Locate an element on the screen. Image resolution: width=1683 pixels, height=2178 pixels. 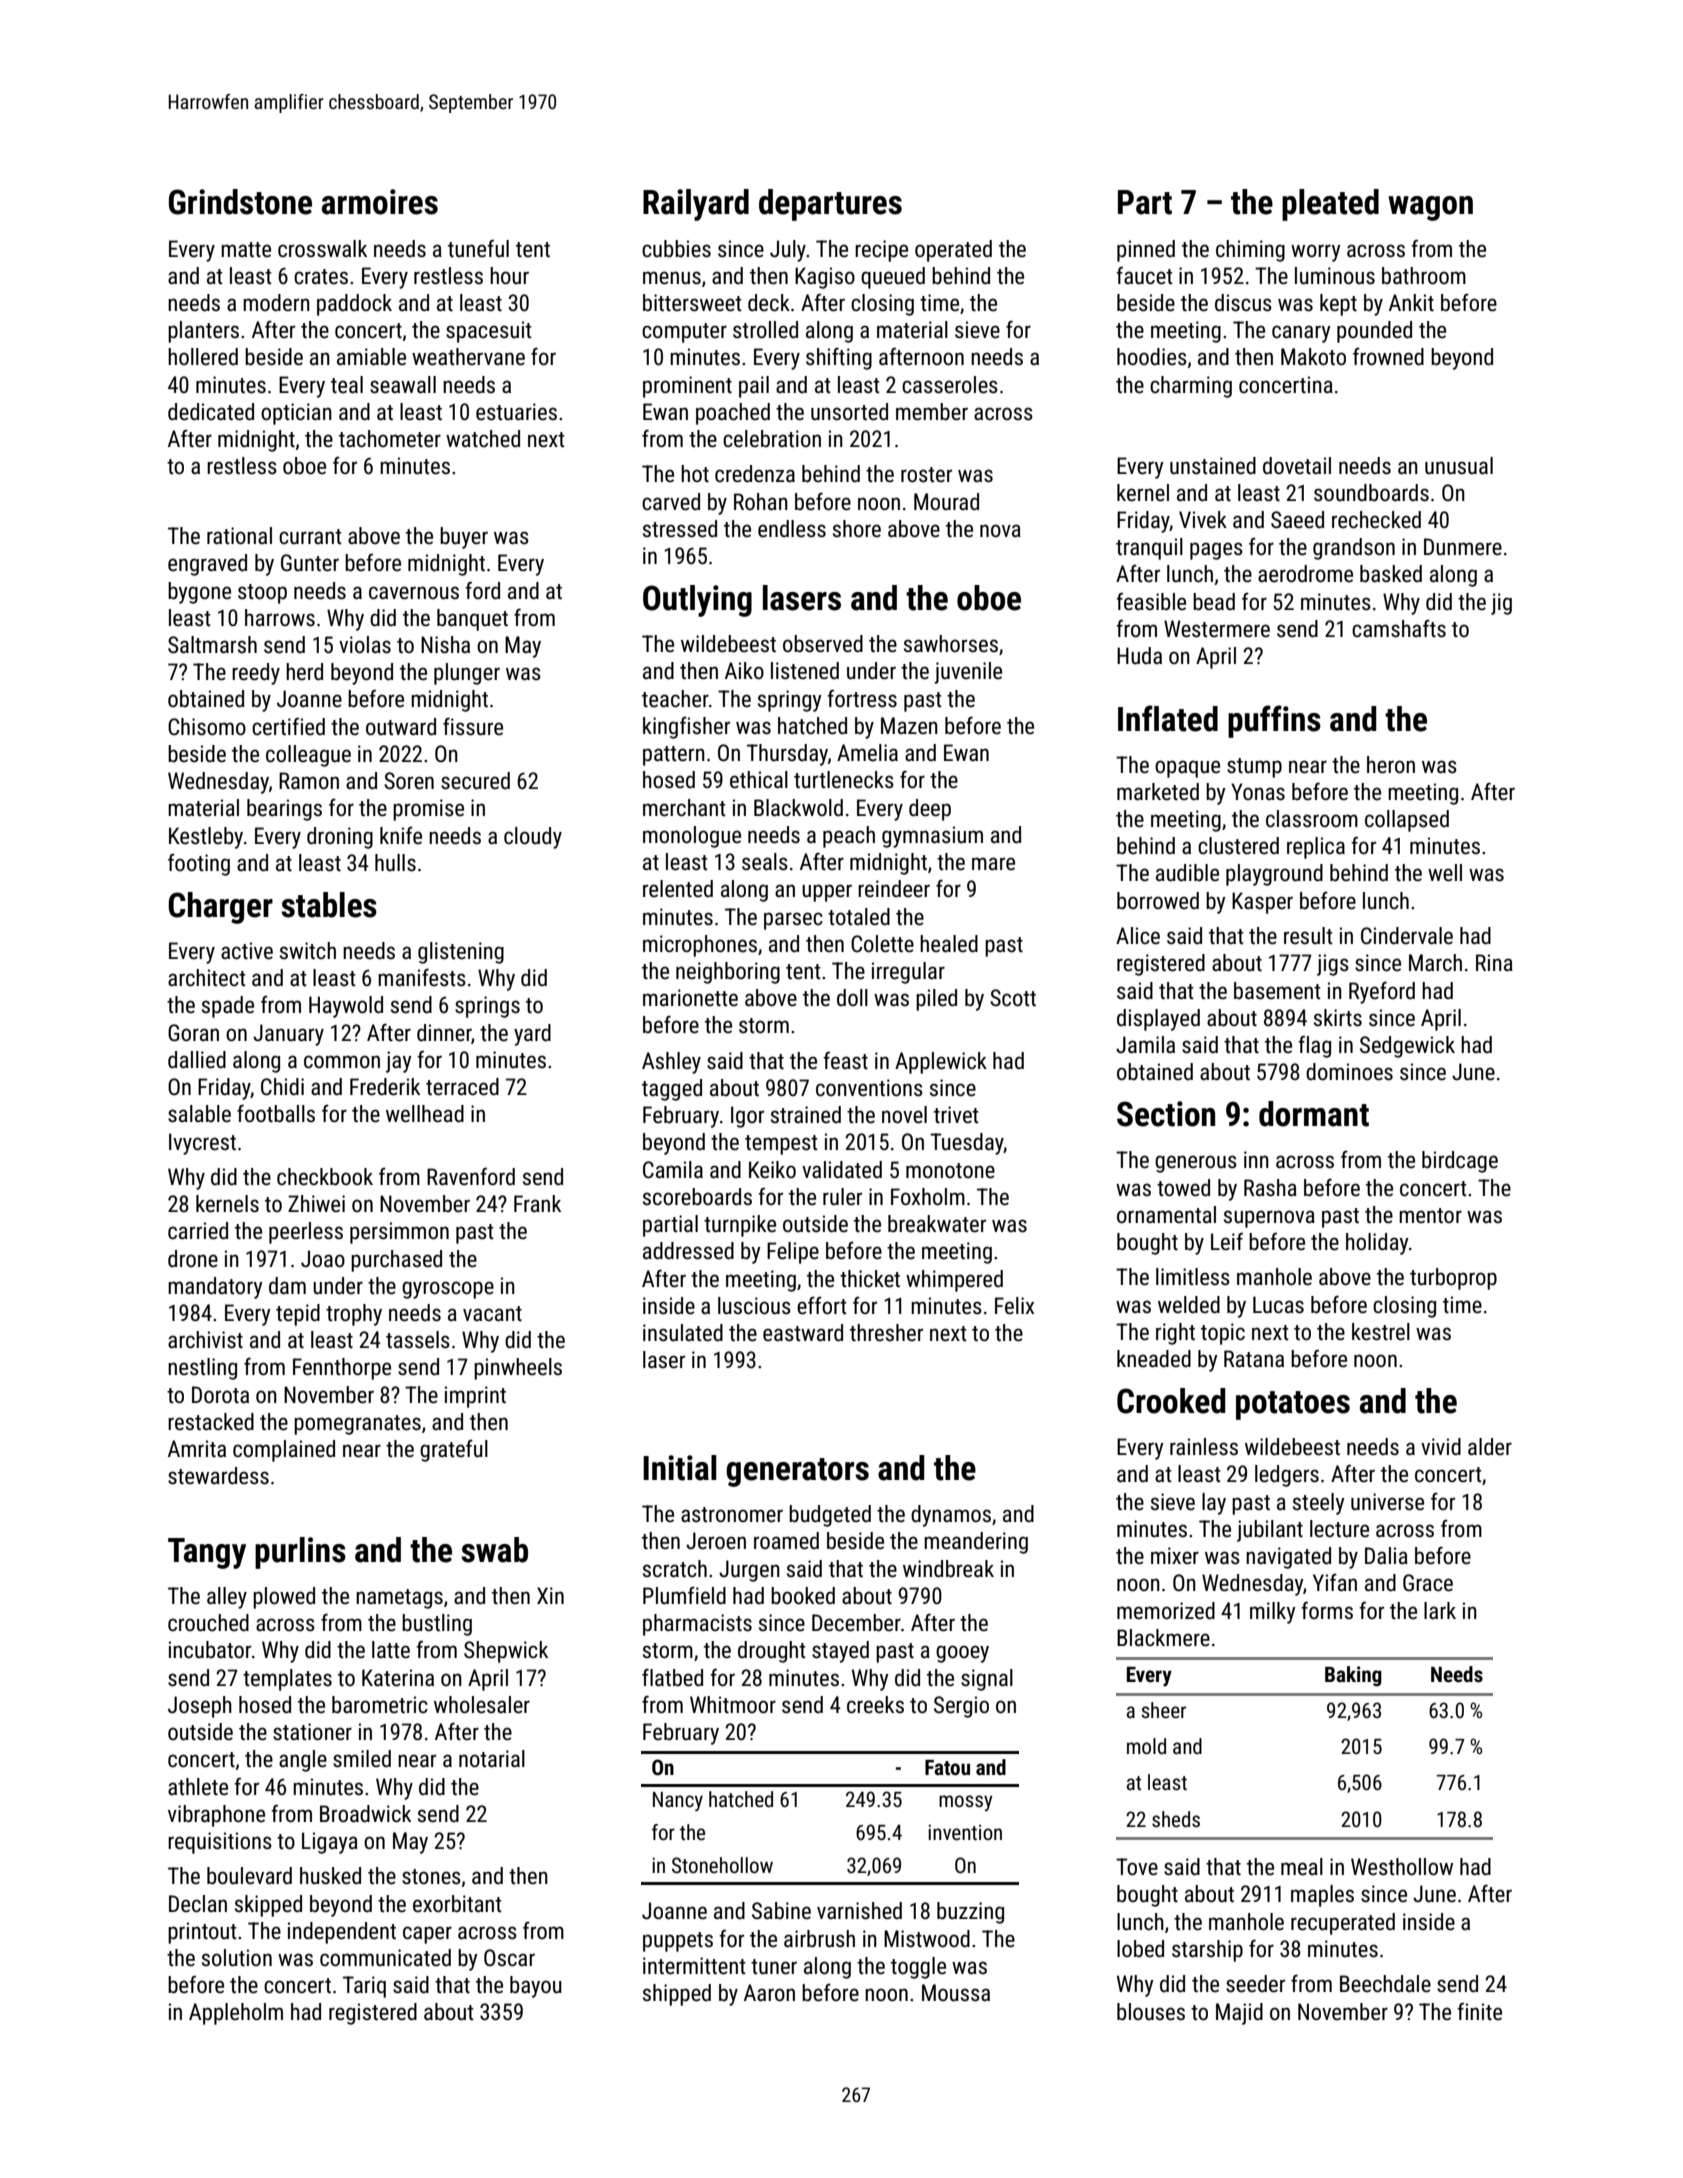
husked is located at coordinates (330, 1876).
